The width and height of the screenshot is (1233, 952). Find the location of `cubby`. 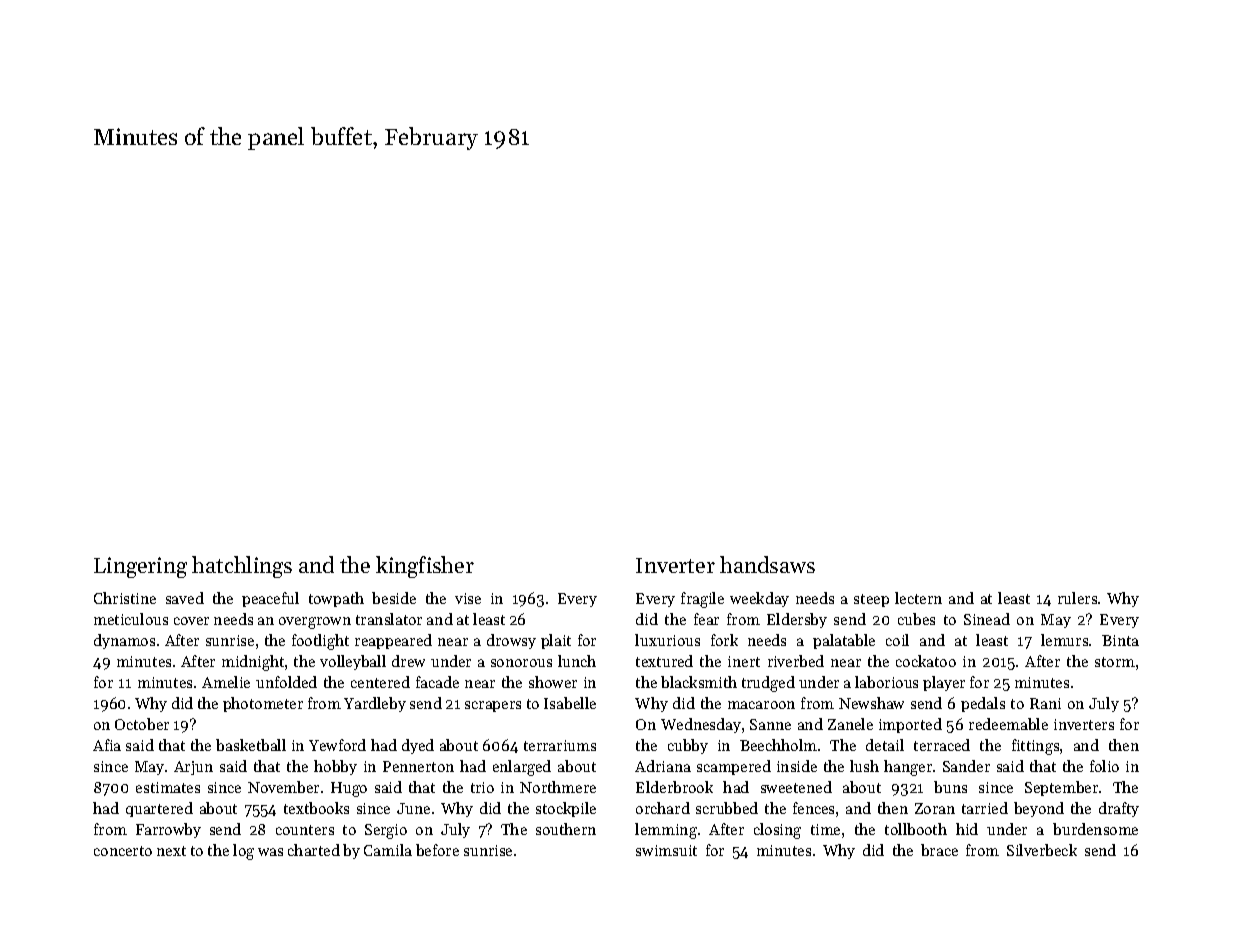

cubby is located at coordinates (688, 746).
